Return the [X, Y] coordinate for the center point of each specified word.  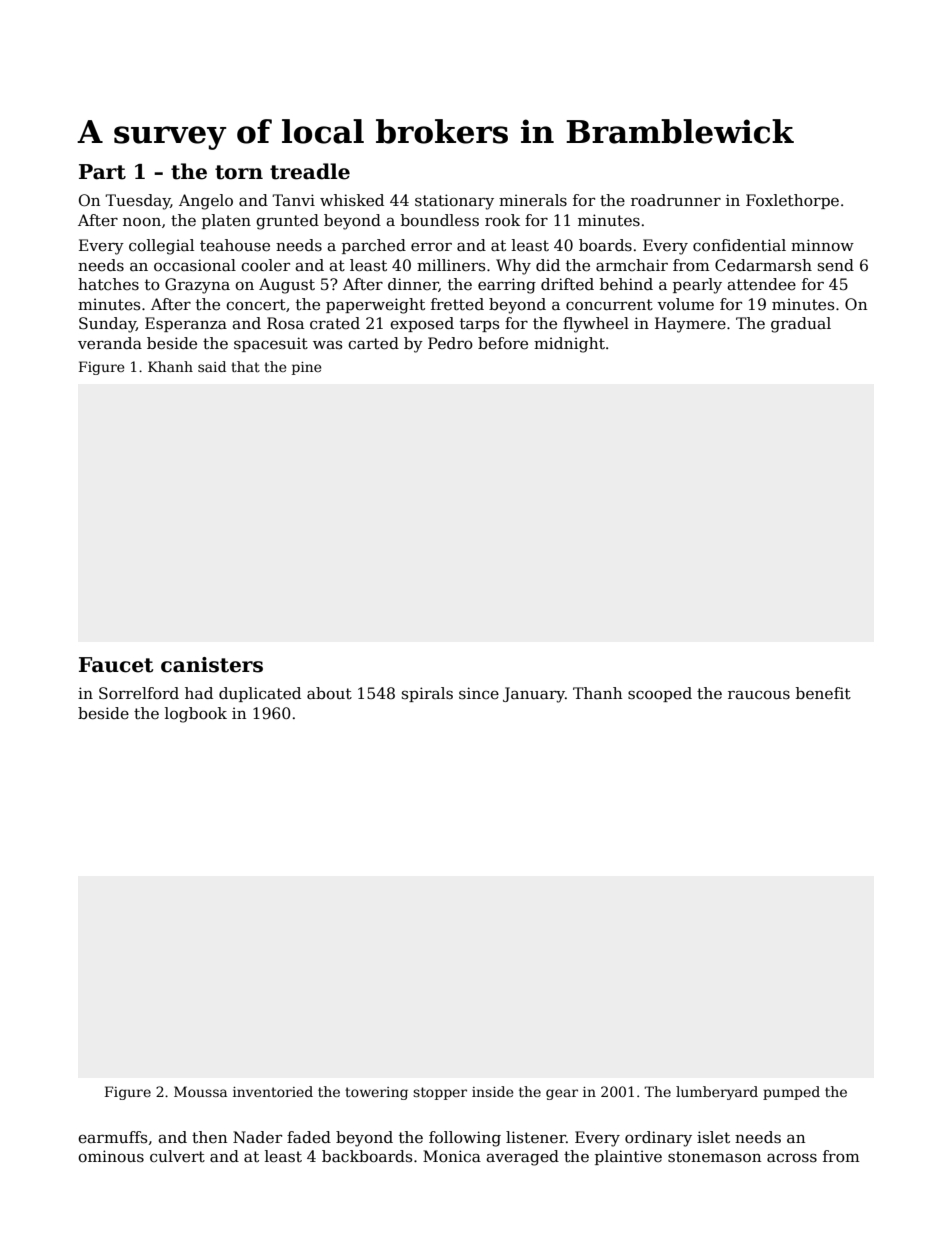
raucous [759, 694]
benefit [823, 693]
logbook [196, 715]
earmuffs [113, 1137]
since [479, 693]
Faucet [116, 665]
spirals [427, 694]
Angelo [206, 202]
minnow [822, 245]
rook [502, 220]
